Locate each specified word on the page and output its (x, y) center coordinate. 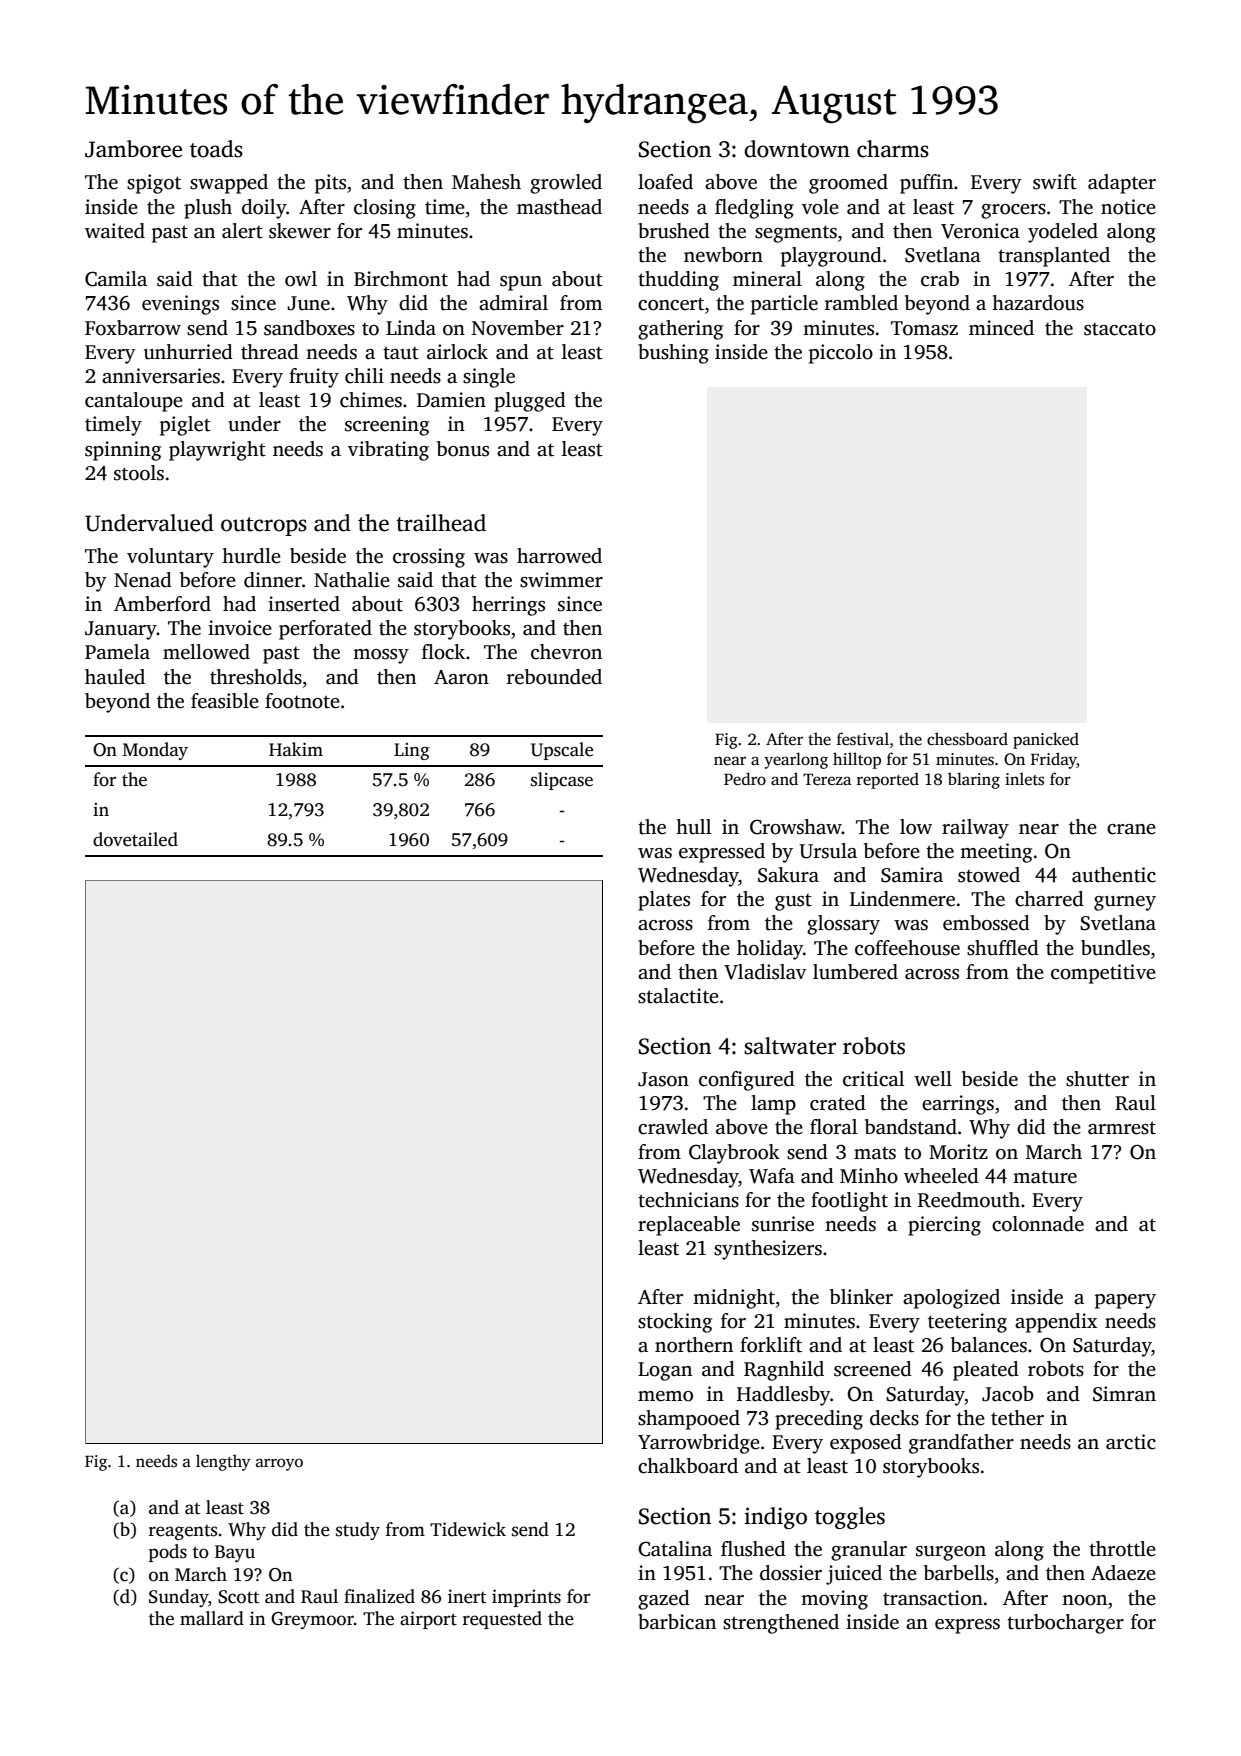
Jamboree (133, 149)
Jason (663, 1079)
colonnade (1038, 1224)
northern (694, 1345)
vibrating (388, 451)
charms (893, 149)
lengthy (223, 1462)
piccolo (841, 354)
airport (428, 1620)
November (518, 328)
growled (566, 184)
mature (1045, 1177)
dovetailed (135, 839)
